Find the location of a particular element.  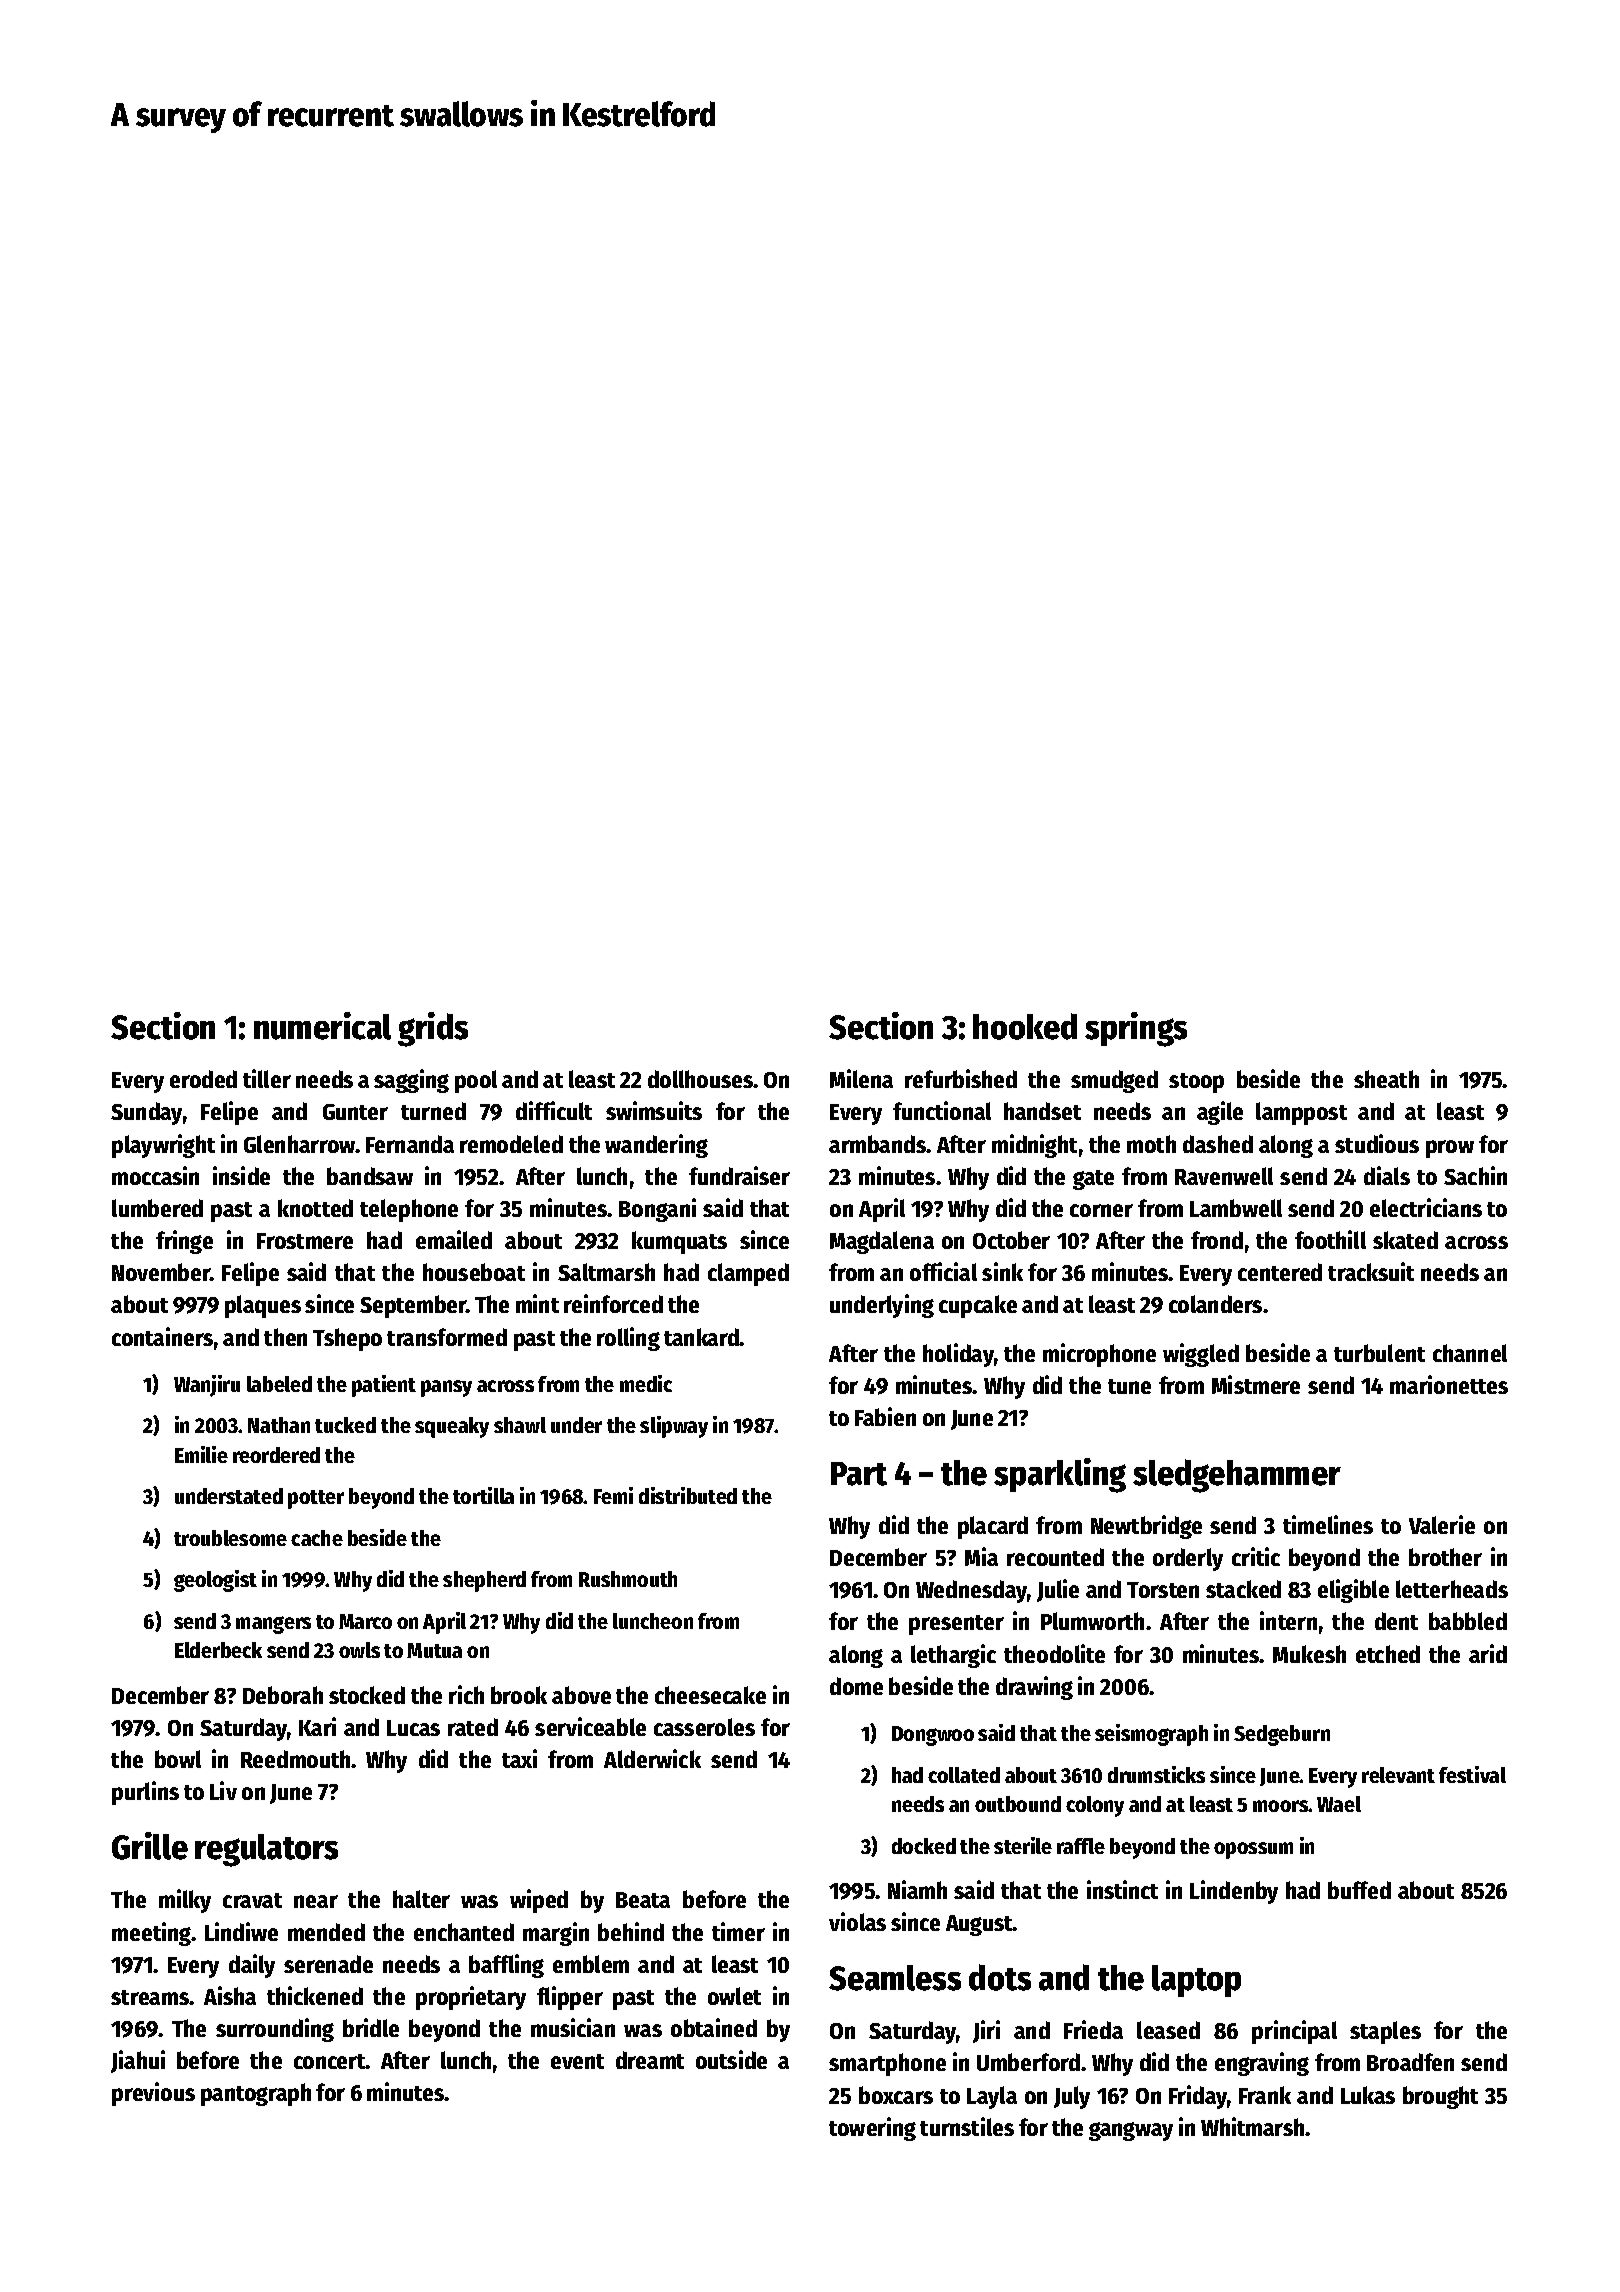

dollhouses is located at coordinates (701, 1079).
